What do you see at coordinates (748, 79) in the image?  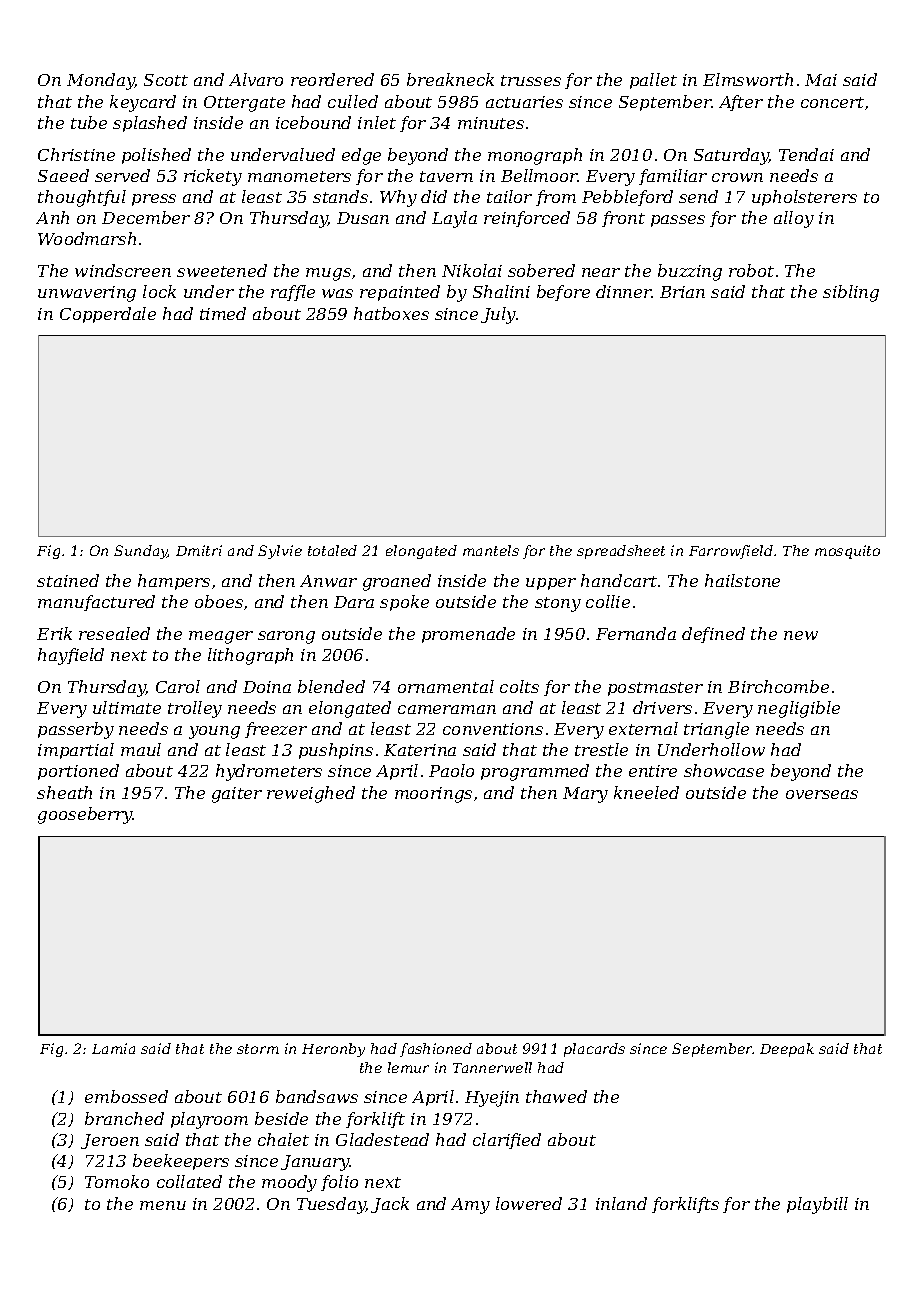 I see `Elmsworth` at bounding box center [748, 79].
